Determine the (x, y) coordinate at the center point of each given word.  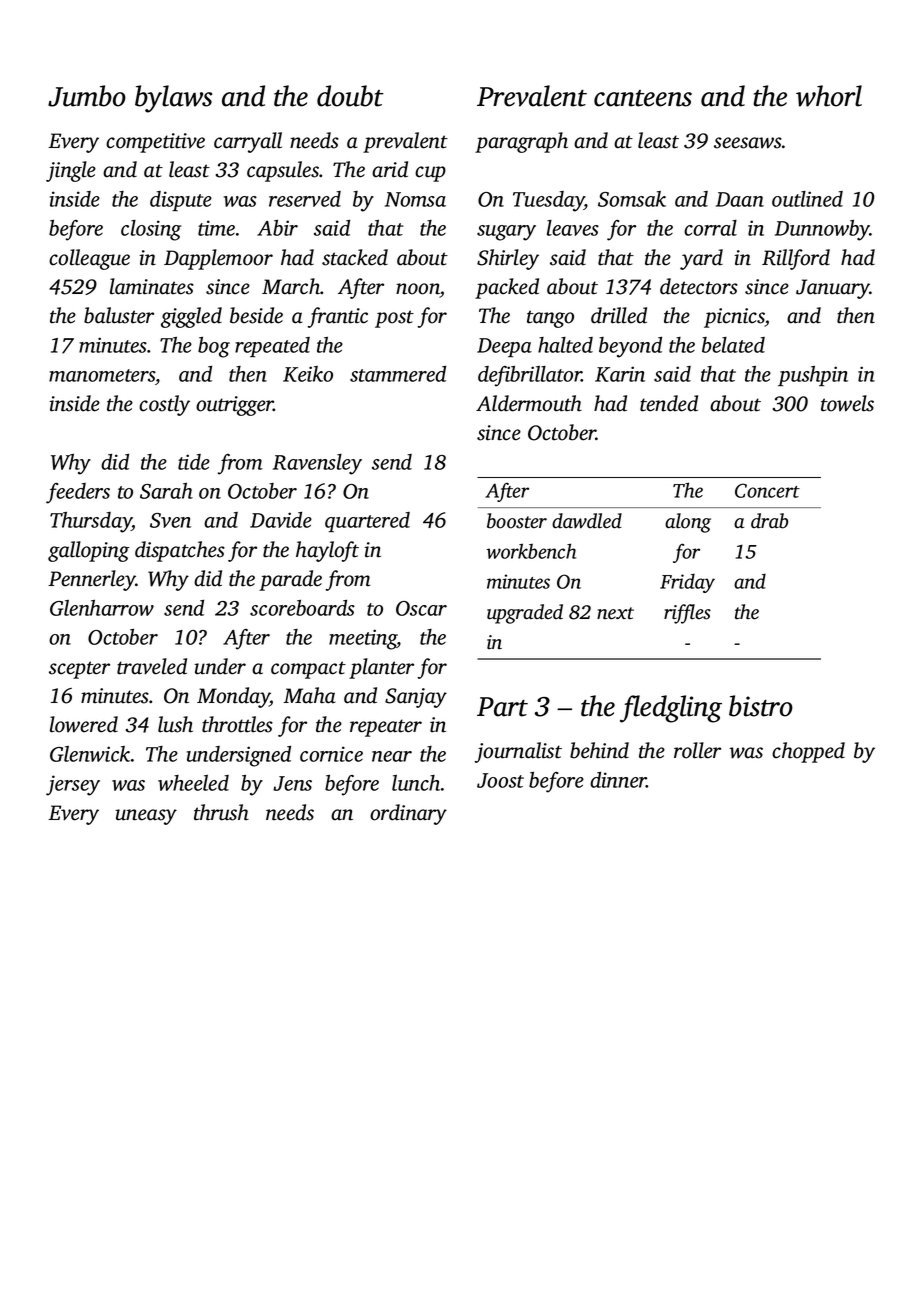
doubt (350, 96)
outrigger (235, 406)
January (833, 289)
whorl (829, 96)
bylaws (173, 99)
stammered (398, 374)
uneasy (146, 817)
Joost (500, 780)
